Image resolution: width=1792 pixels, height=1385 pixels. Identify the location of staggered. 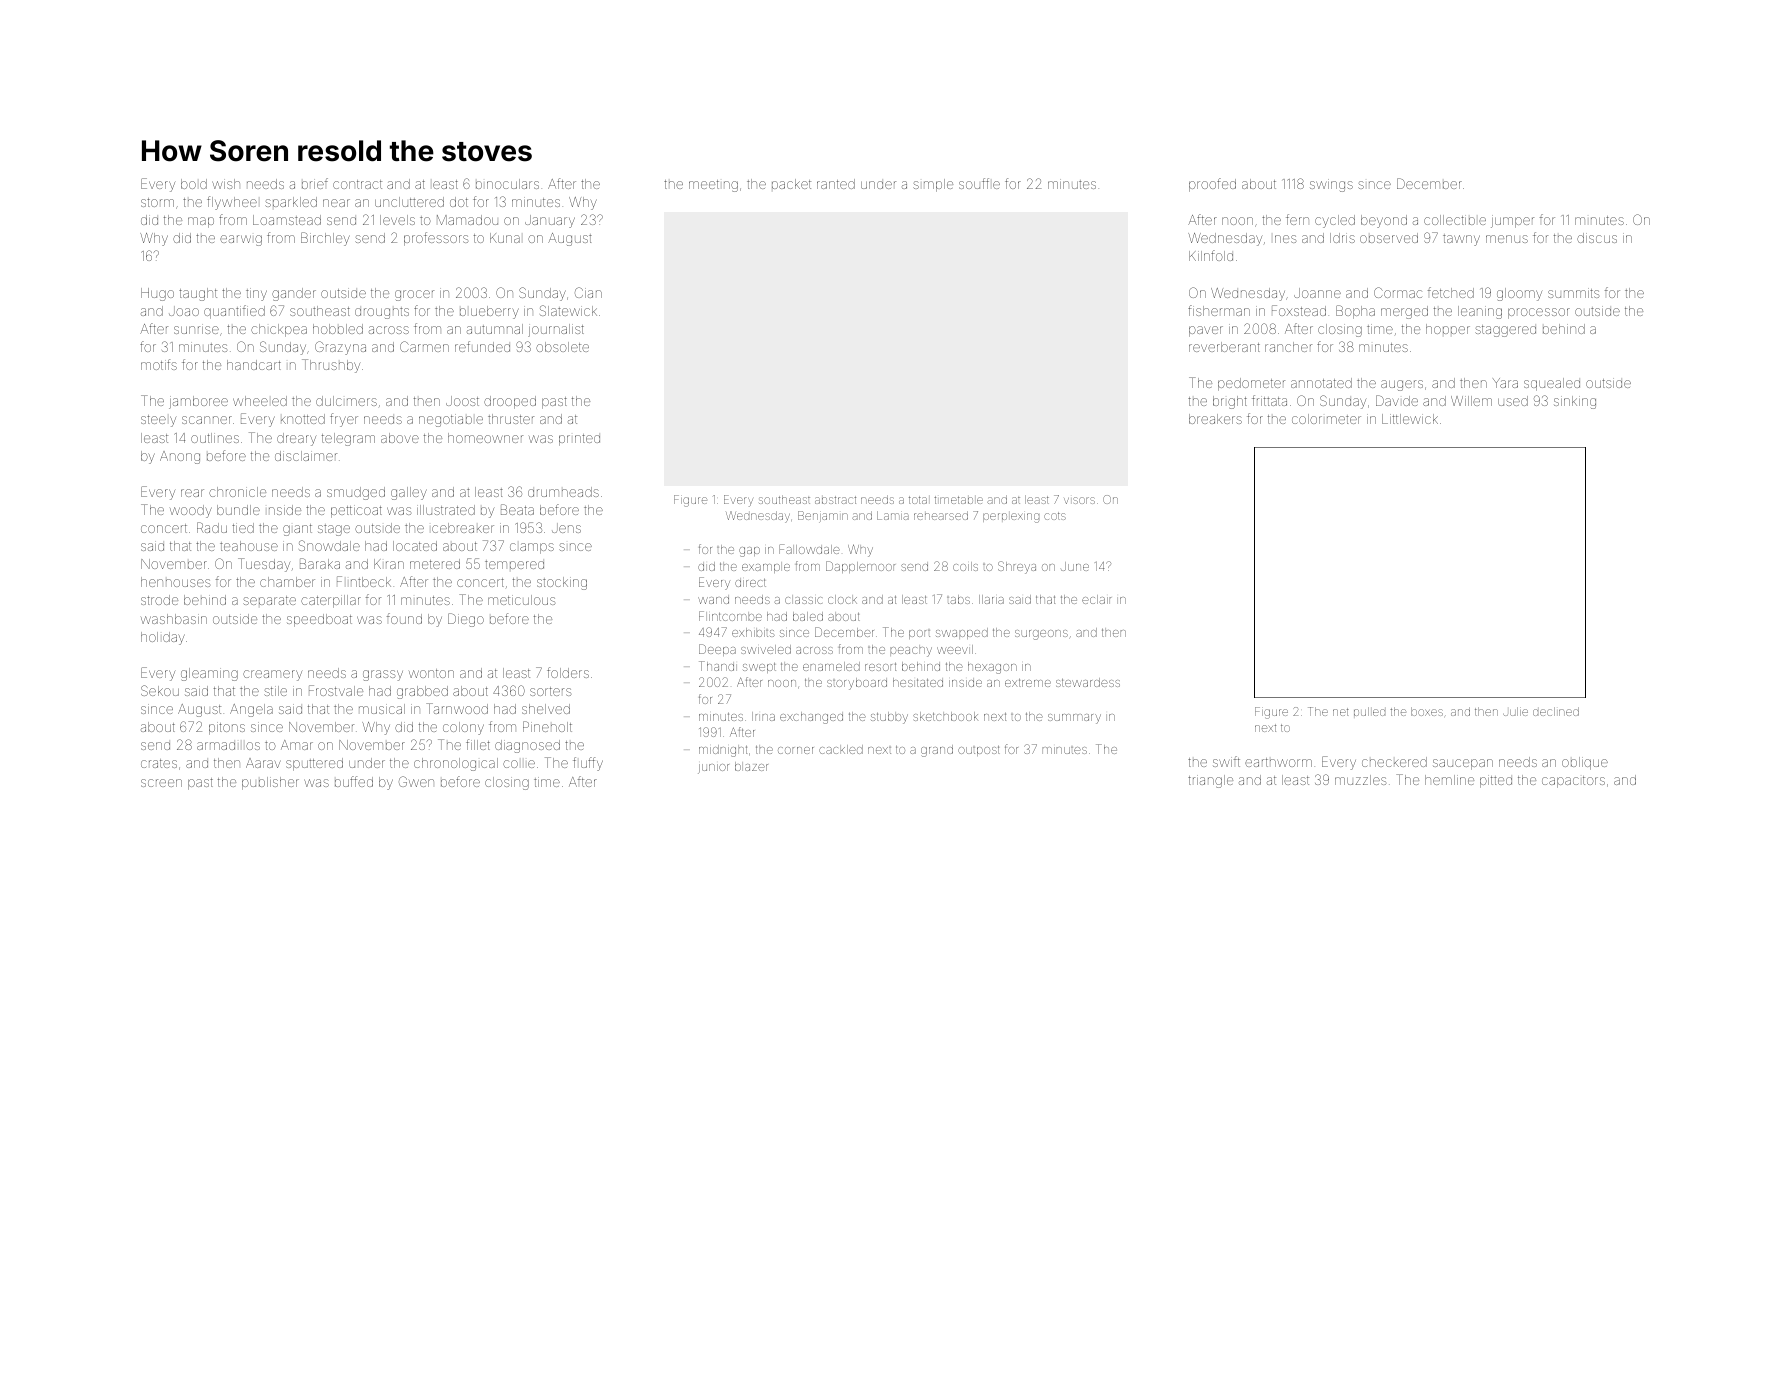
(1505, 331).
